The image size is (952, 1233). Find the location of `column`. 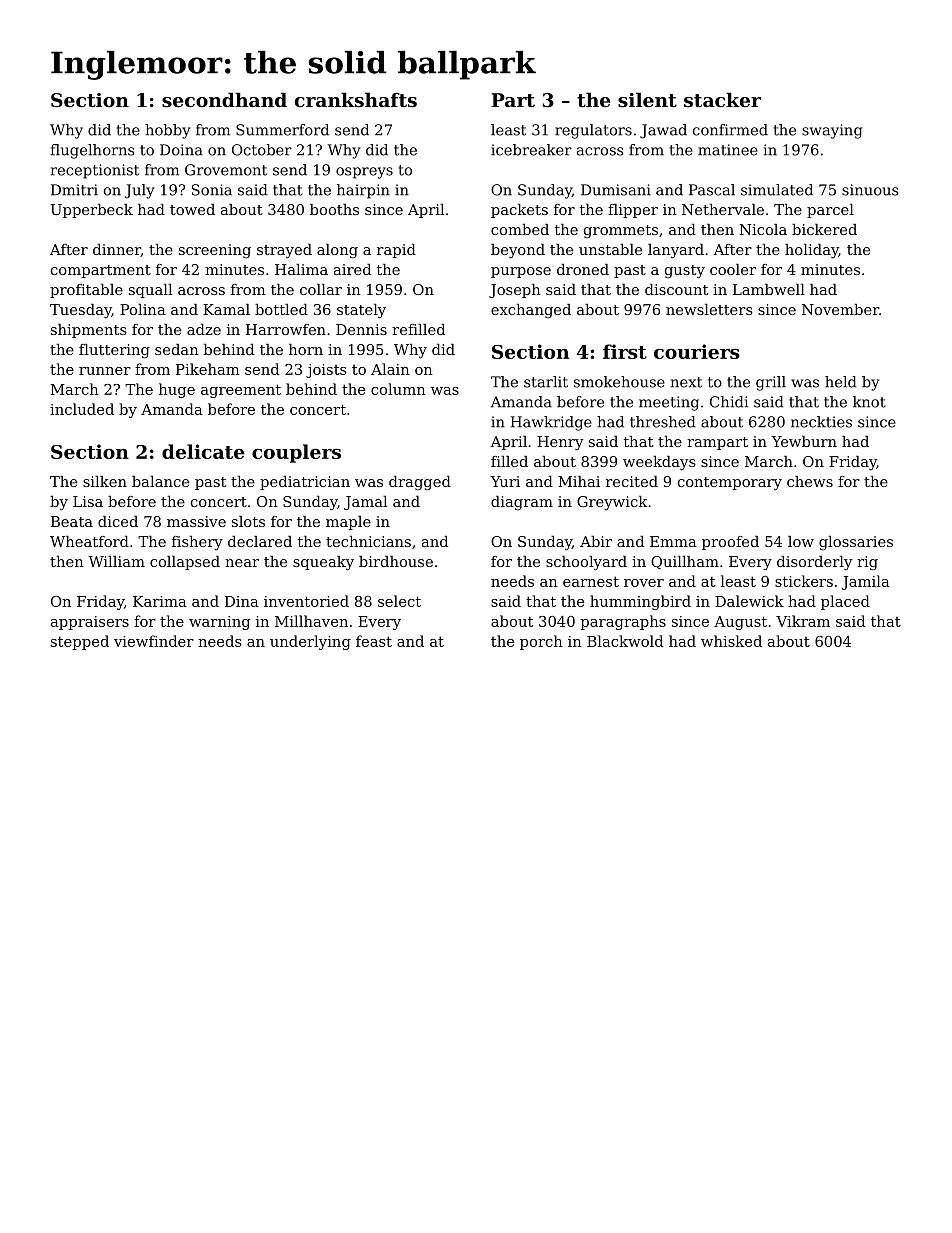

column is located at coordinates (398, 389).
